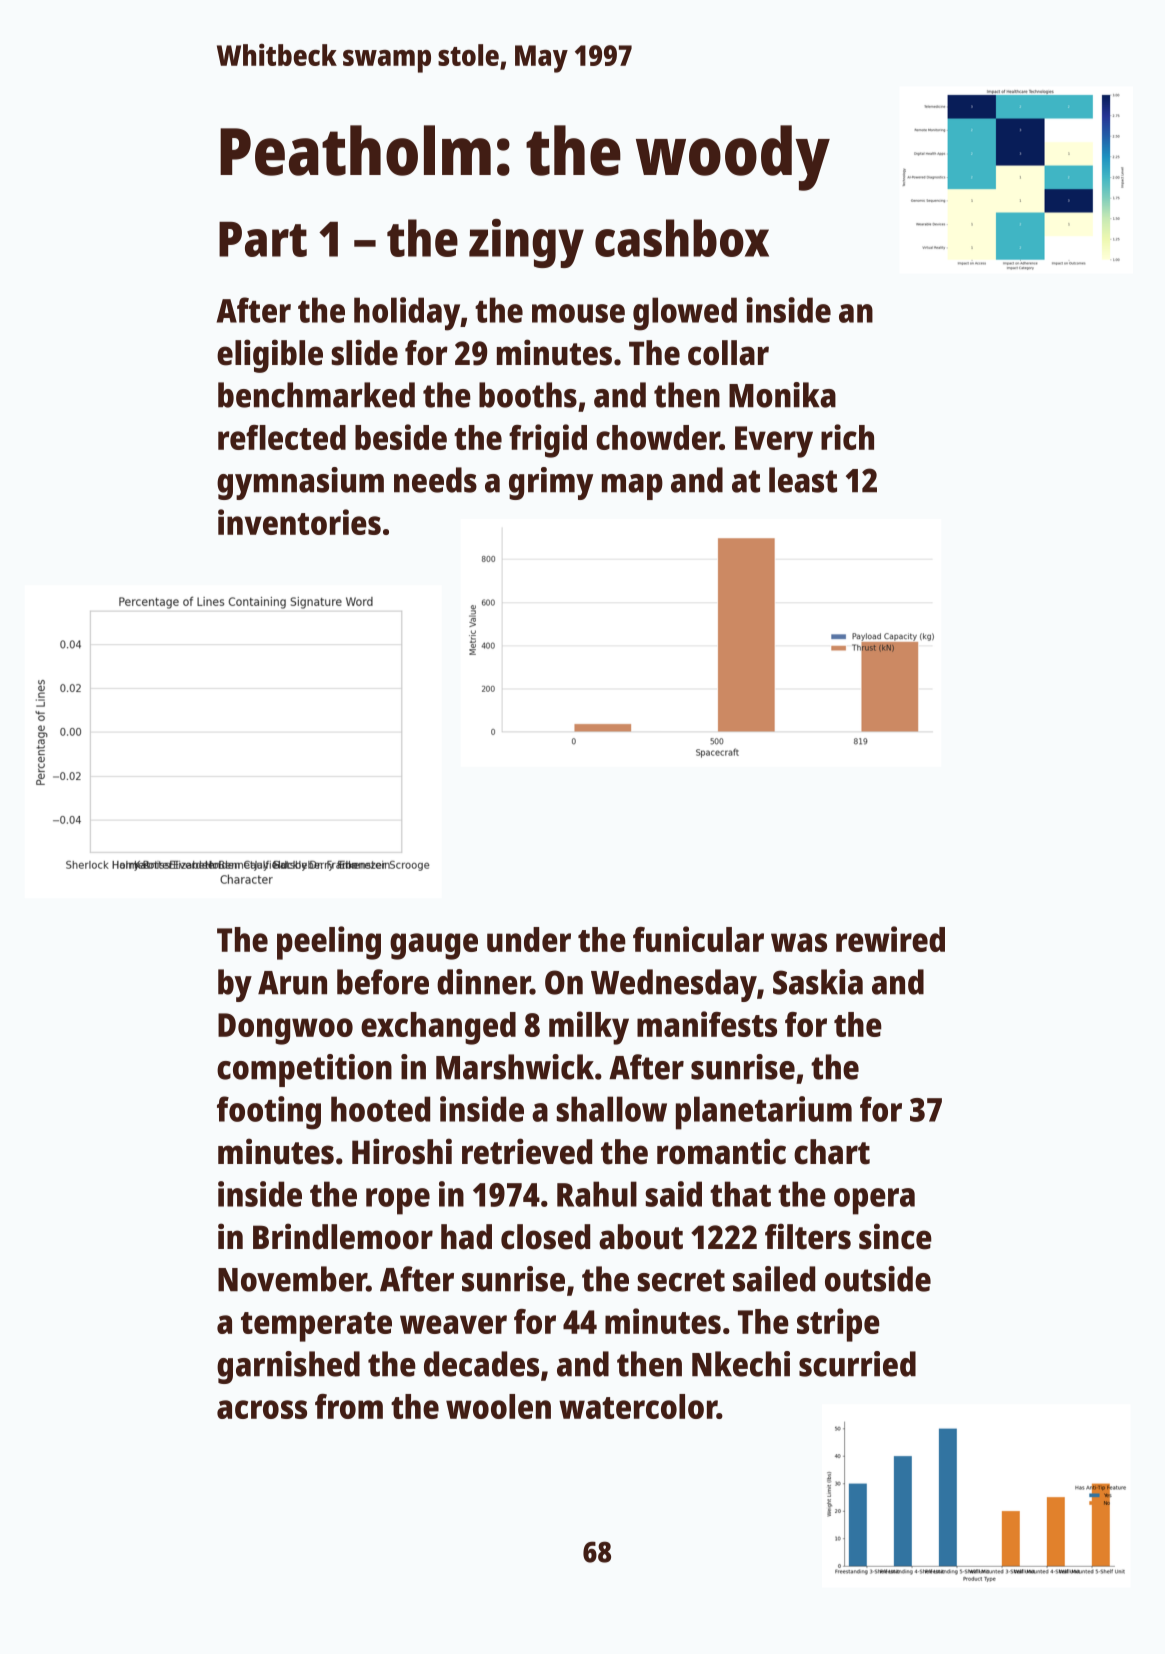 The height and width of the screenshot is (1654, 1165). What do you see at coordinates (685, 314) in the screenshot?
I see `glowed` at bounding box center [685, 314].
